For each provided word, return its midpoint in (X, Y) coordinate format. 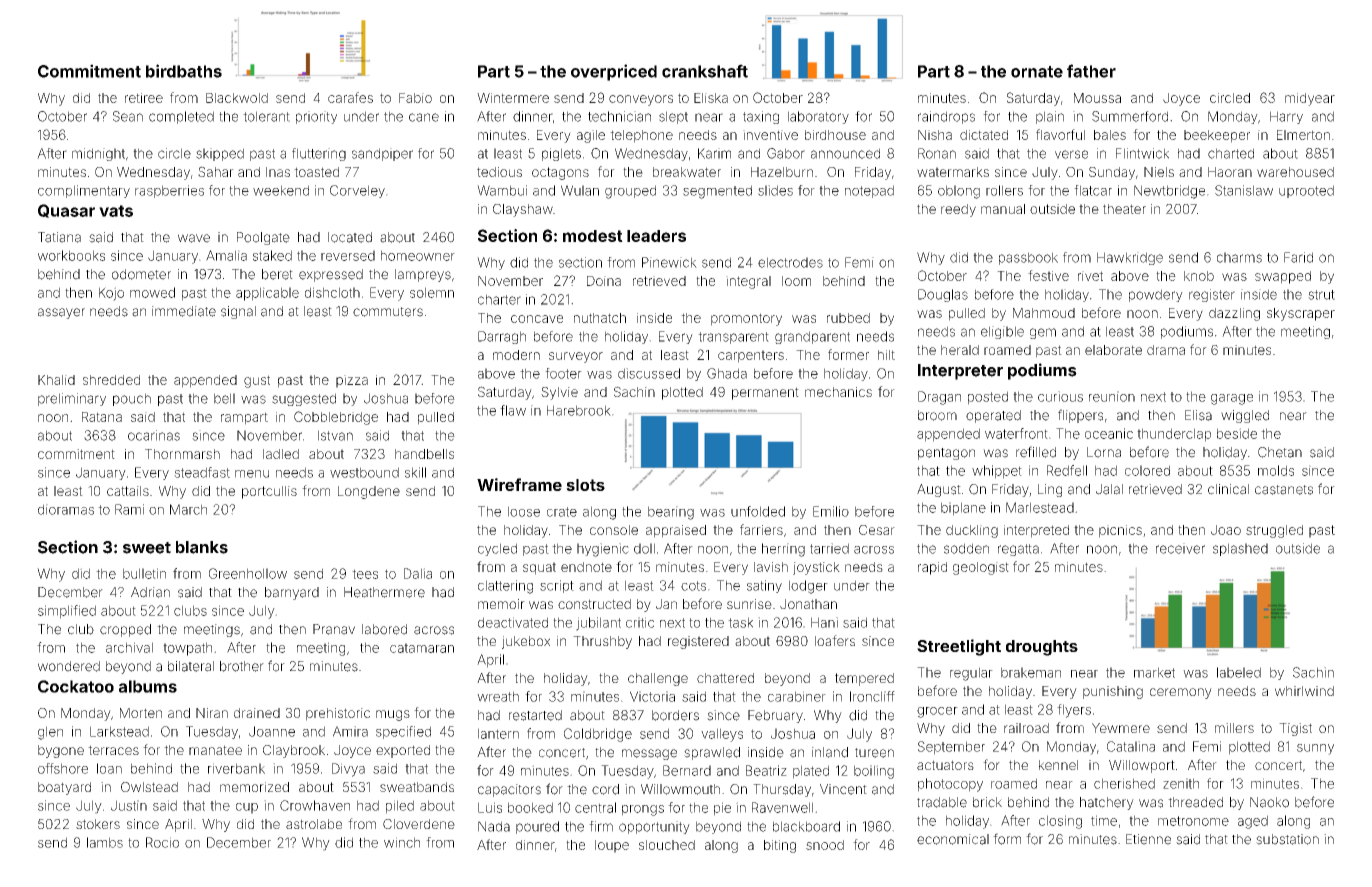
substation (1287, 839)
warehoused (1295, 172)
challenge (658, 679)
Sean (128, 116)
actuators (945, 765)
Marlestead (1040, 507)
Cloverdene (419, 824)
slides (775, 190)
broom (937, 415)
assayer (61, 313)
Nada (494, 826)
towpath (187, 649)
